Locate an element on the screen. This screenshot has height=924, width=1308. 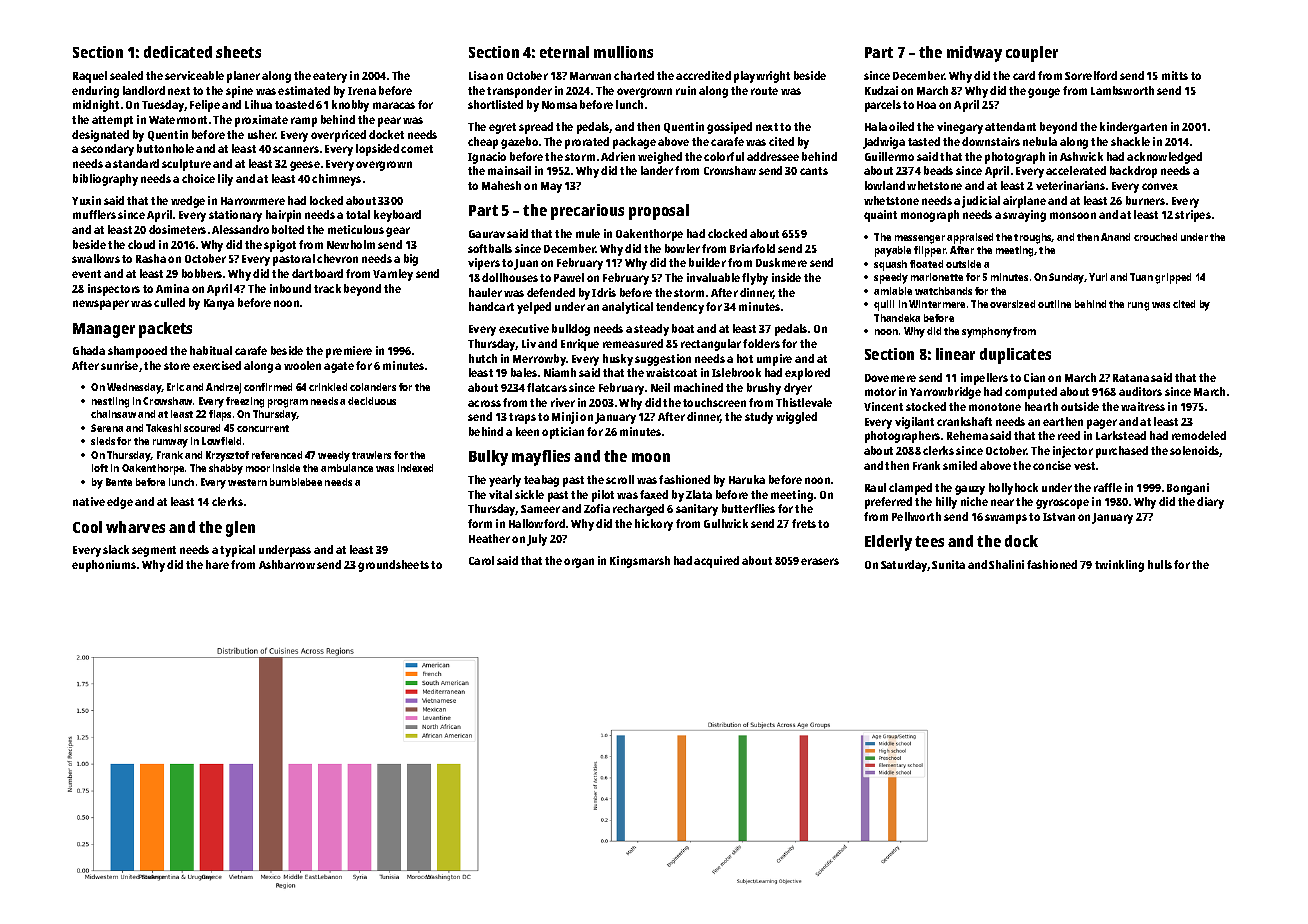
inspectors is located at coordinates (114, 290).
